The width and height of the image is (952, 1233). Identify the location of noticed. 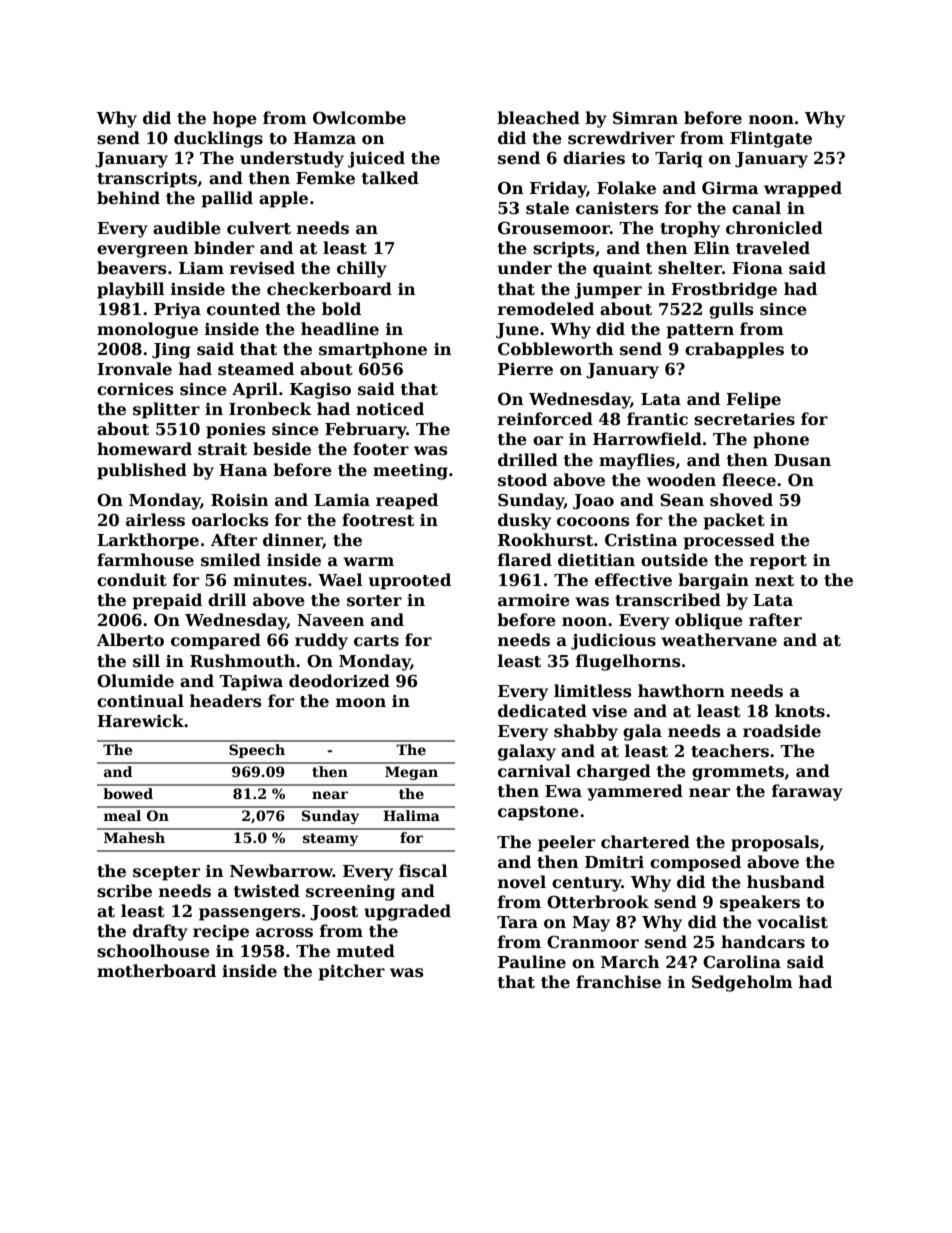
(390, 409).
